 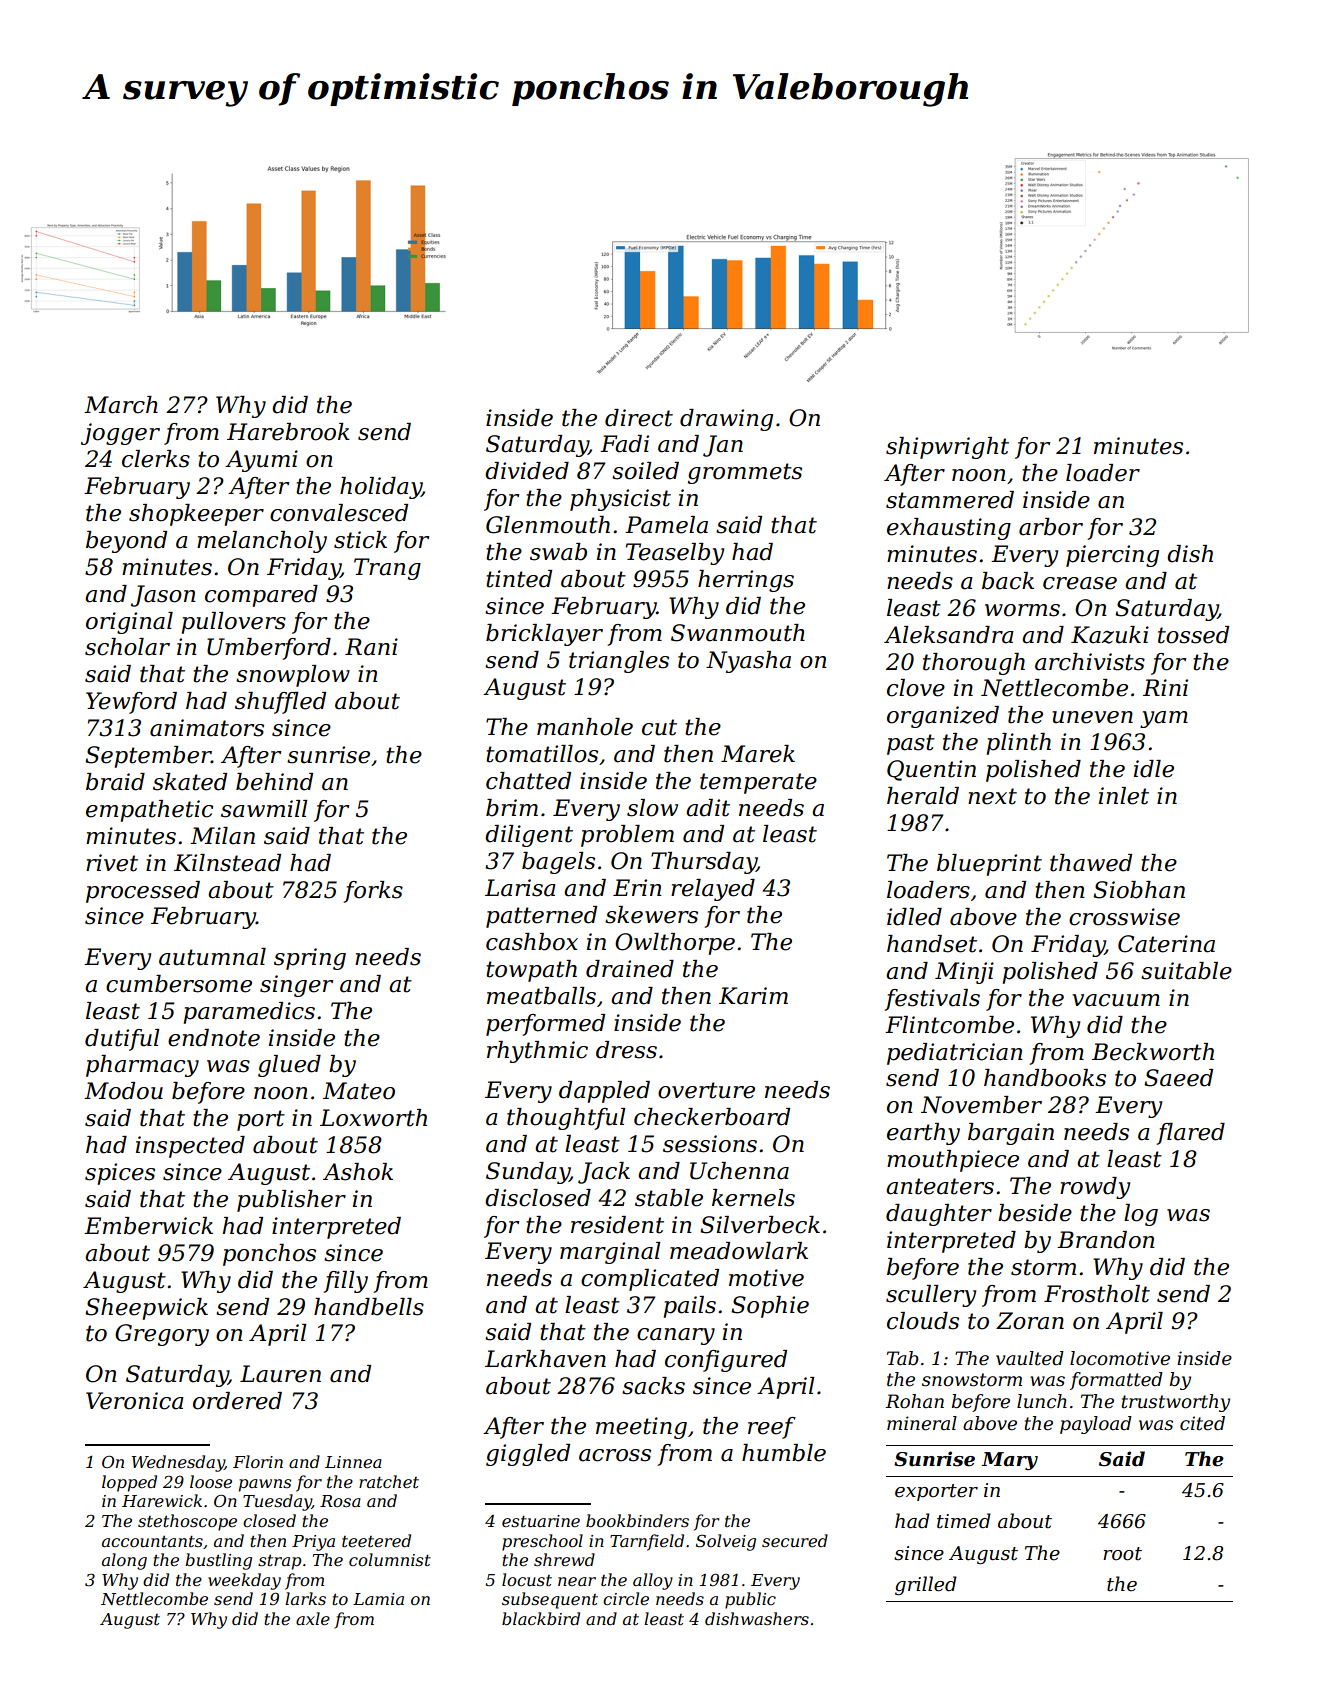 What do you see at coordinates (1097, 1294) in the image?
I see `Frostholt` at bounding box center [1097, 1294].
